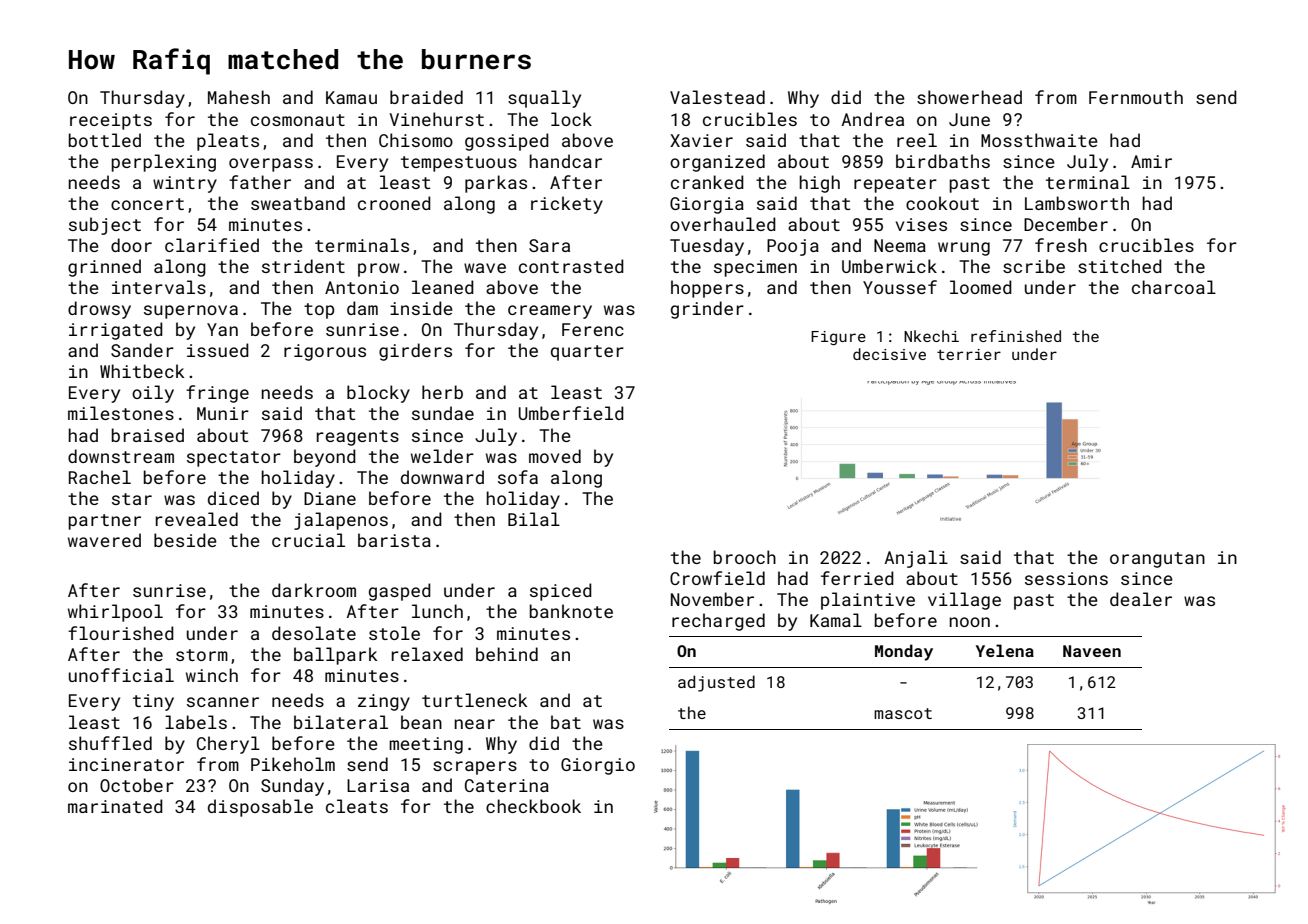  What do you see at coordinates (518, 477) in the screenshot?
I see `sofa` at bounding box center [518, 477].
